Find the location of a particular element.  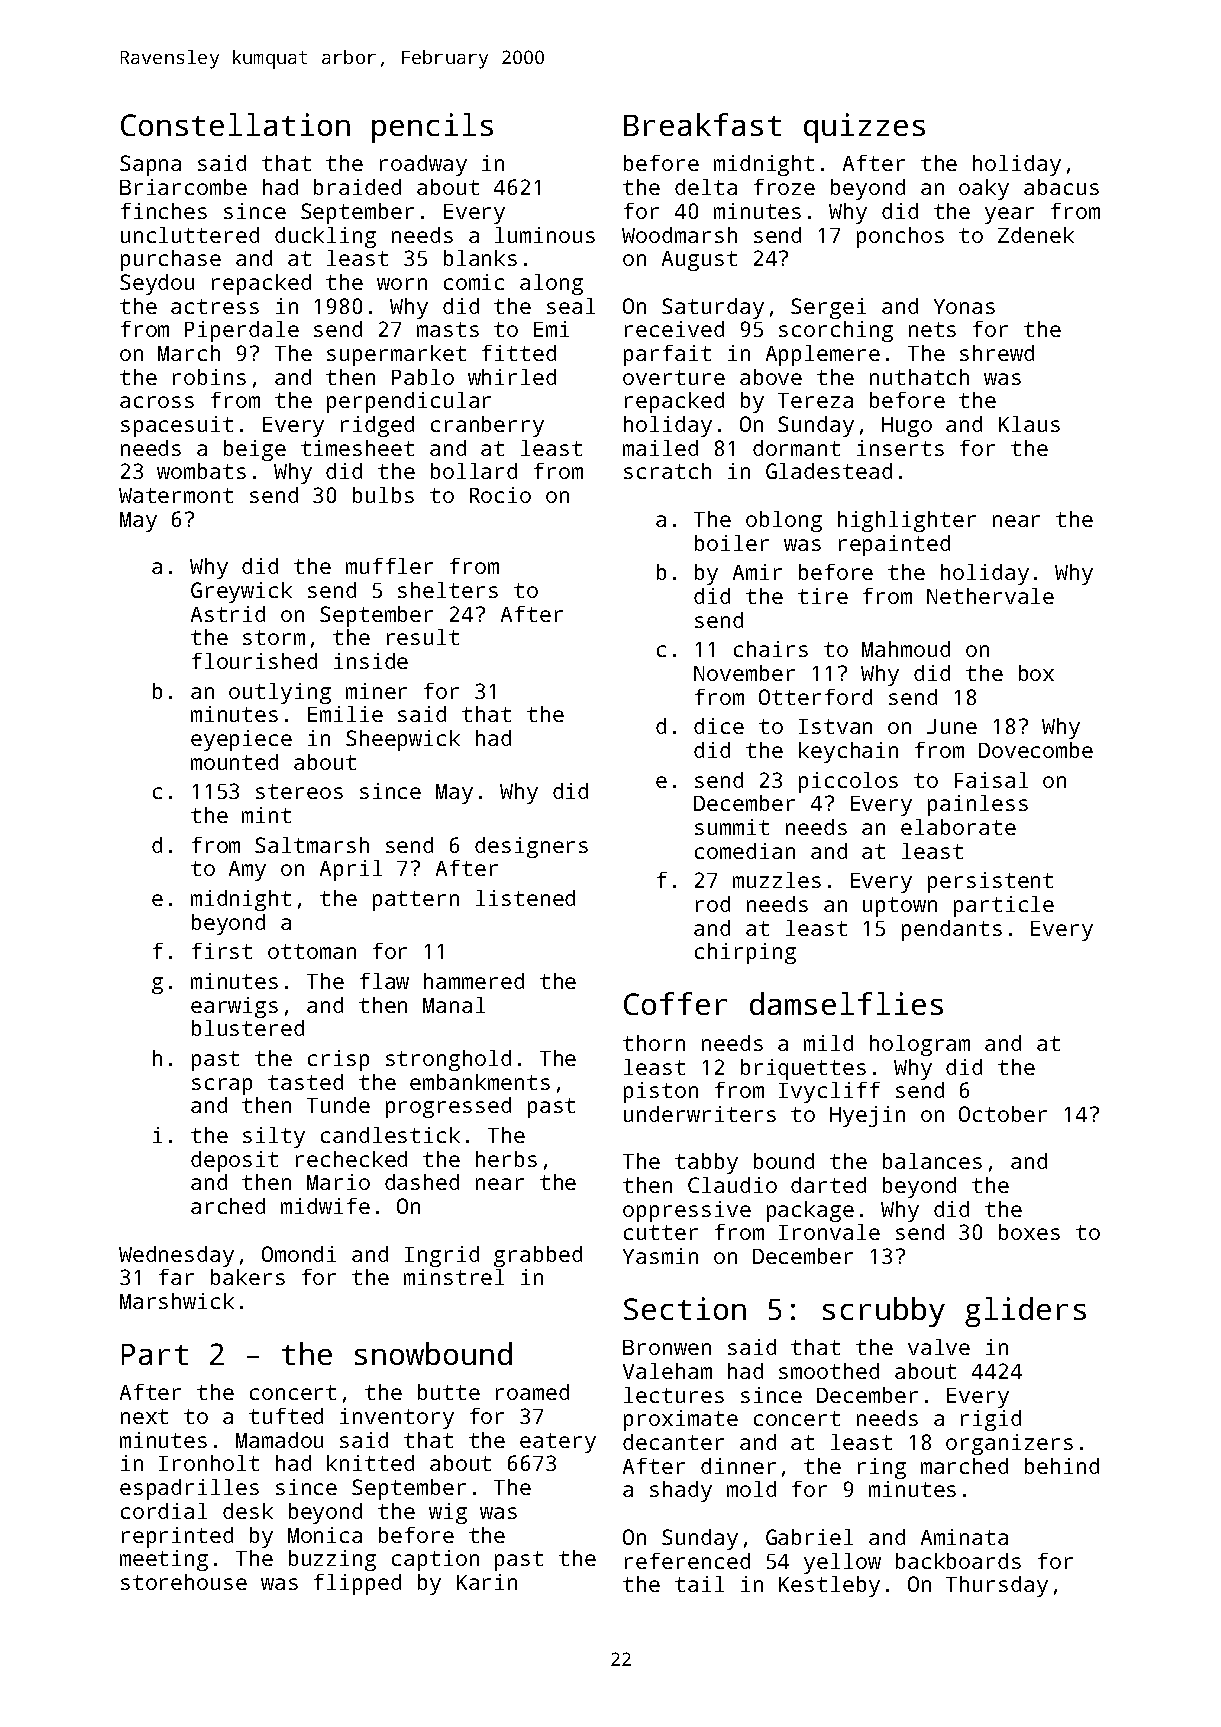

Constellation is located at coordinates (235, 124).
